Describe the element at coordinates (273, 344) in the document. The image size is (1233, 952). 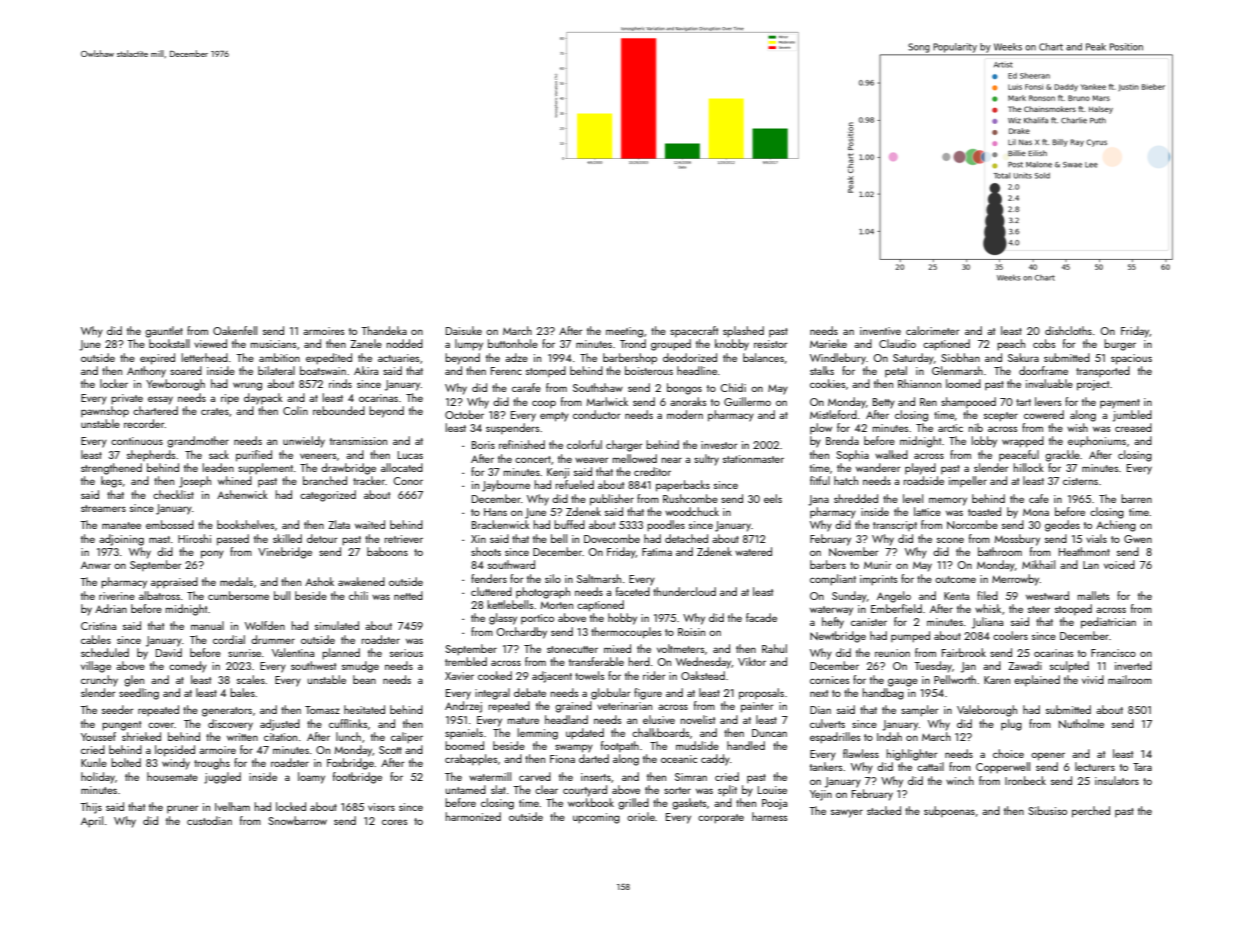
I see `musicians` at that location.
